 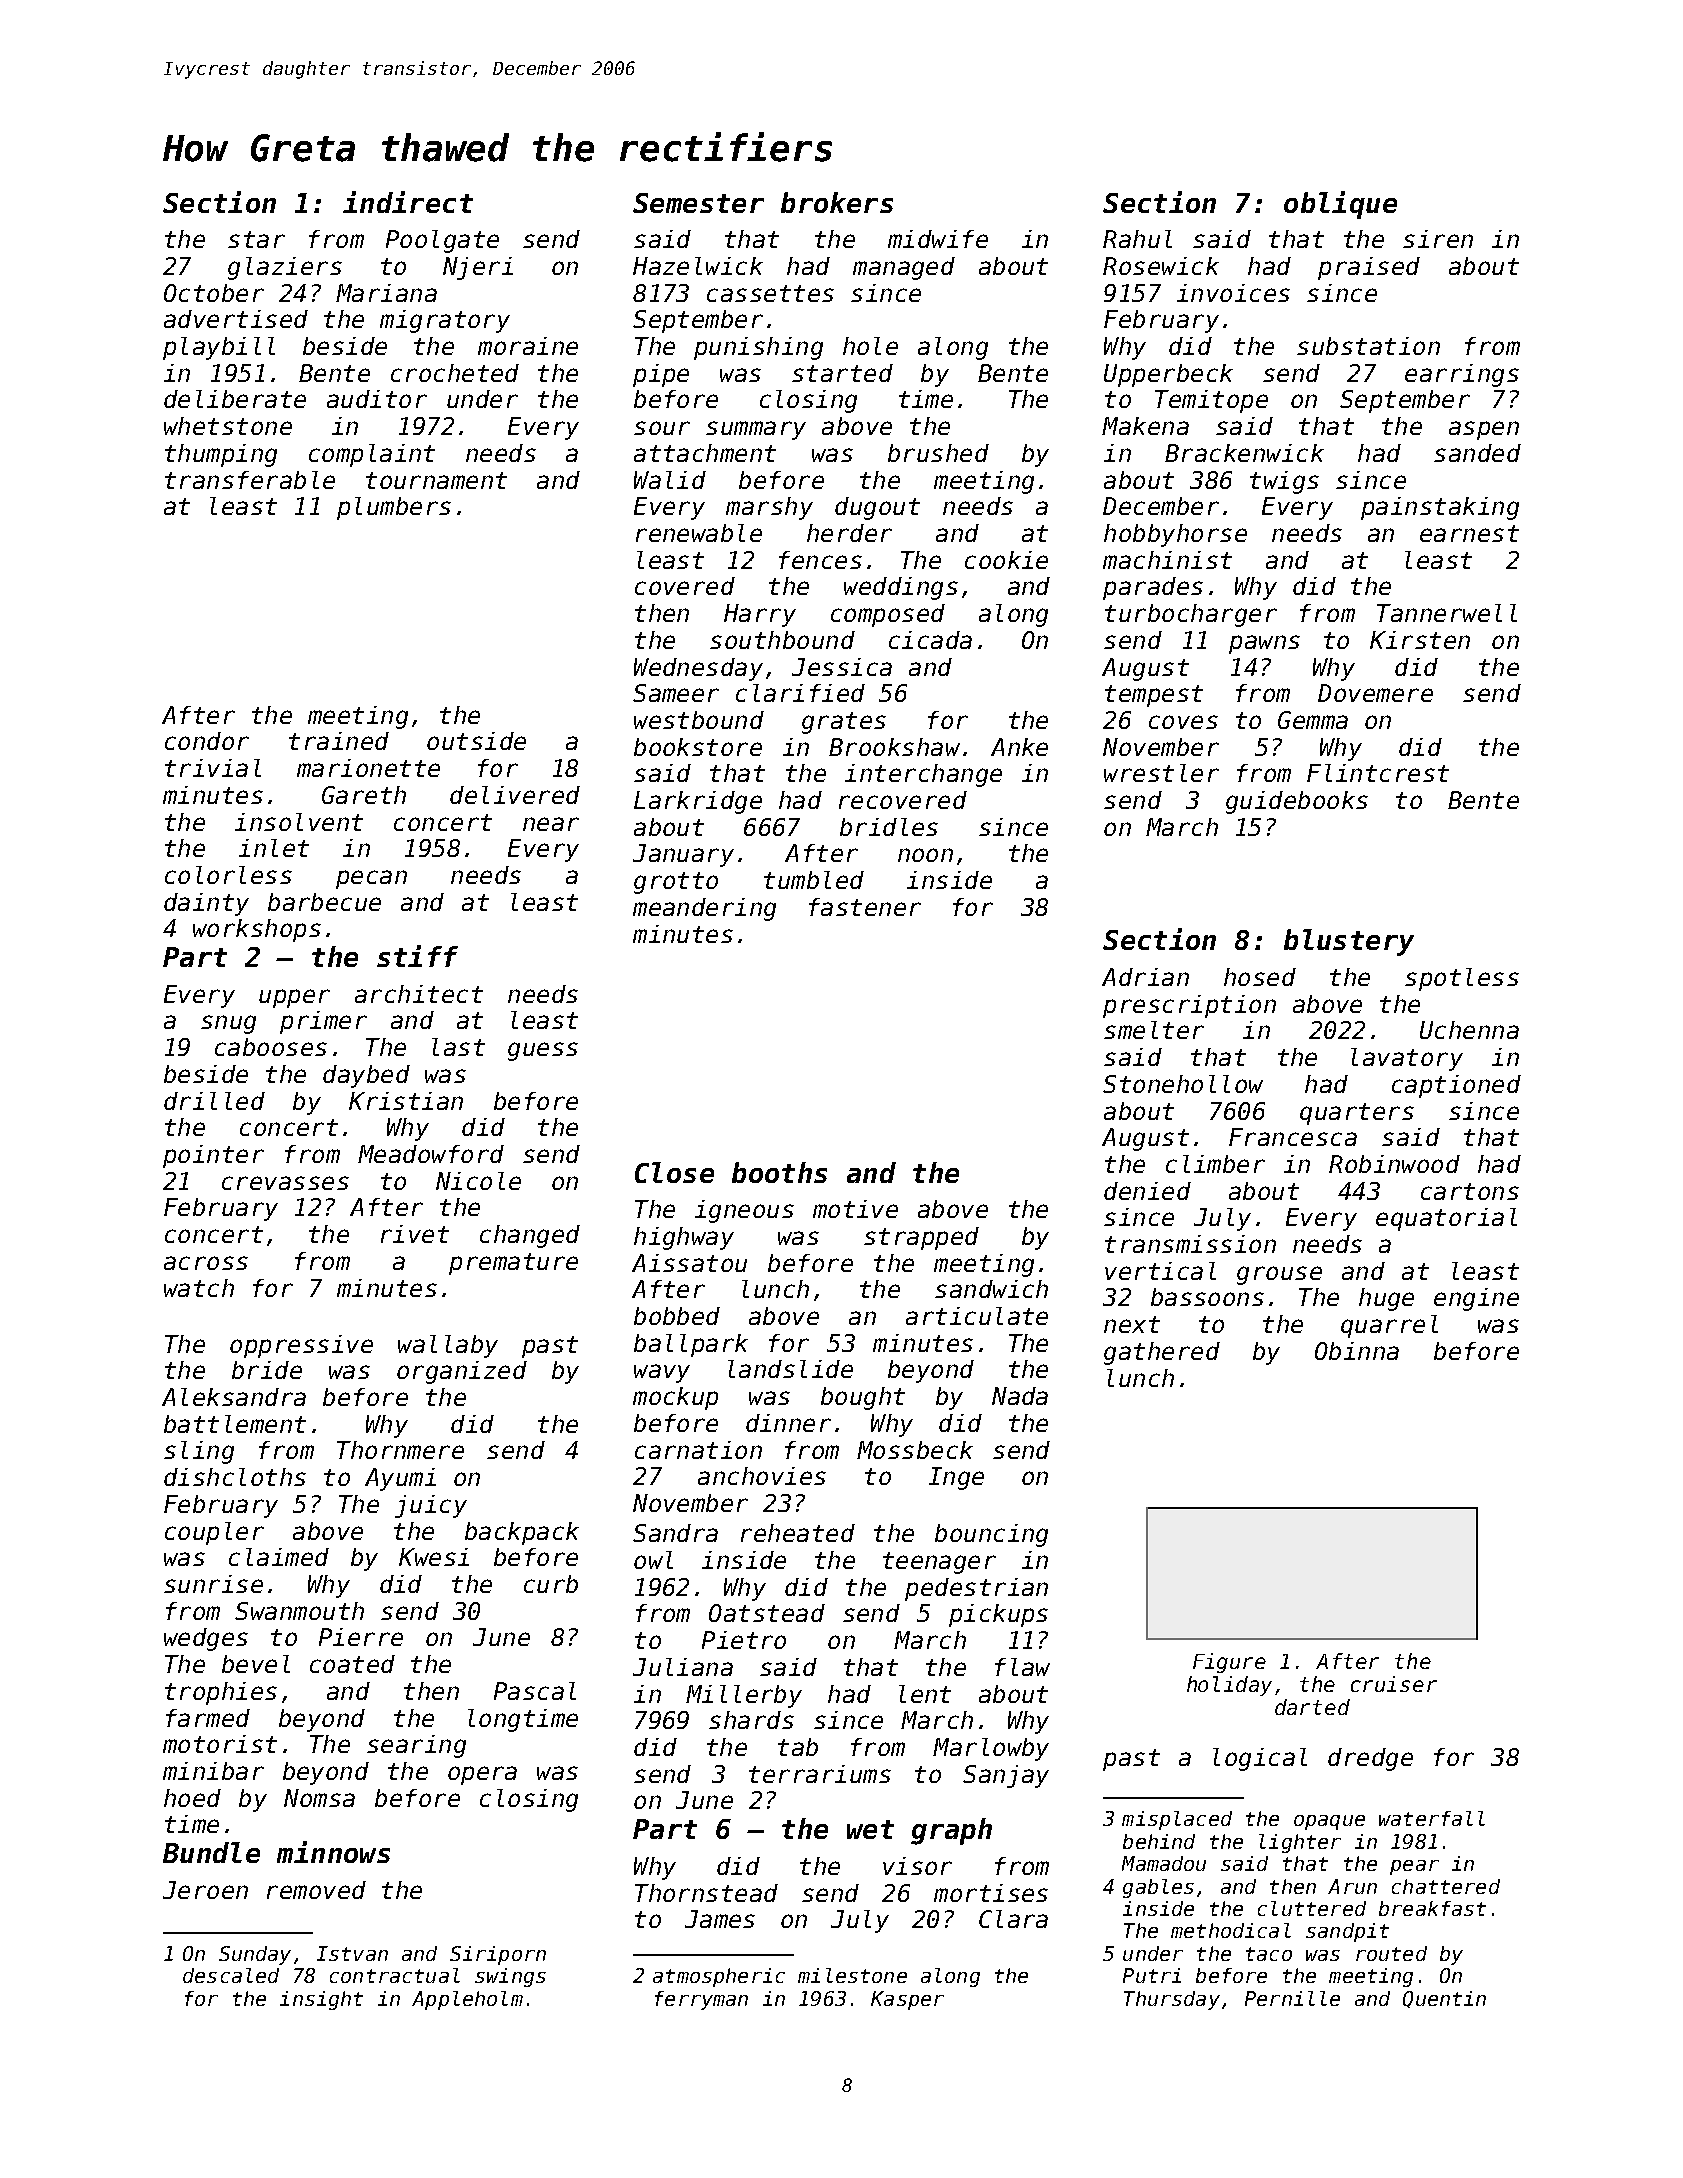 What do you see at coordinates (1340, 205) in the document?
I see `oblique` at bounding box center [1340, 205].
